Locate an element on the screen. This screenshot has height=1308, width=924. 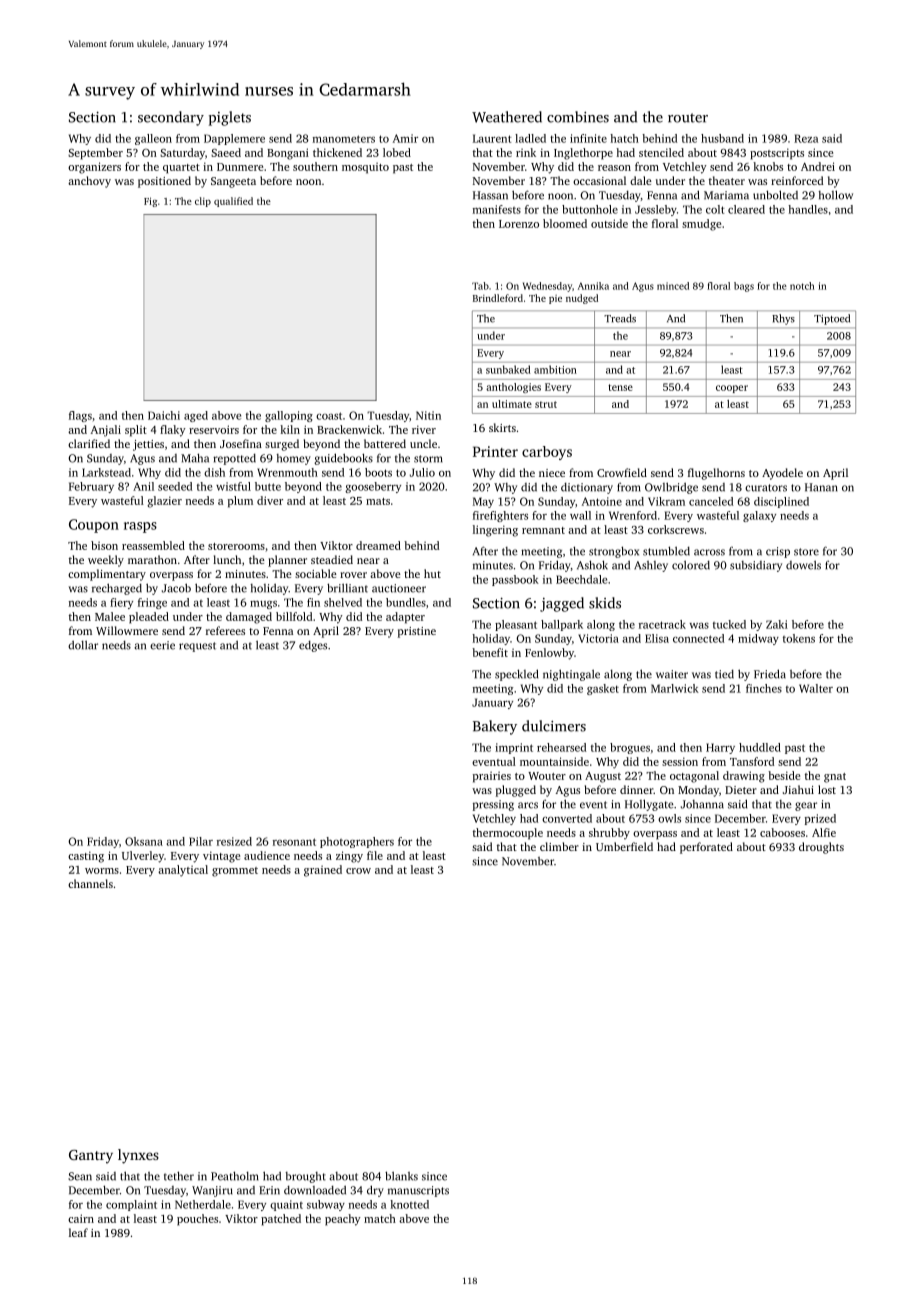
piglets is located at coordinates (230, 118).
